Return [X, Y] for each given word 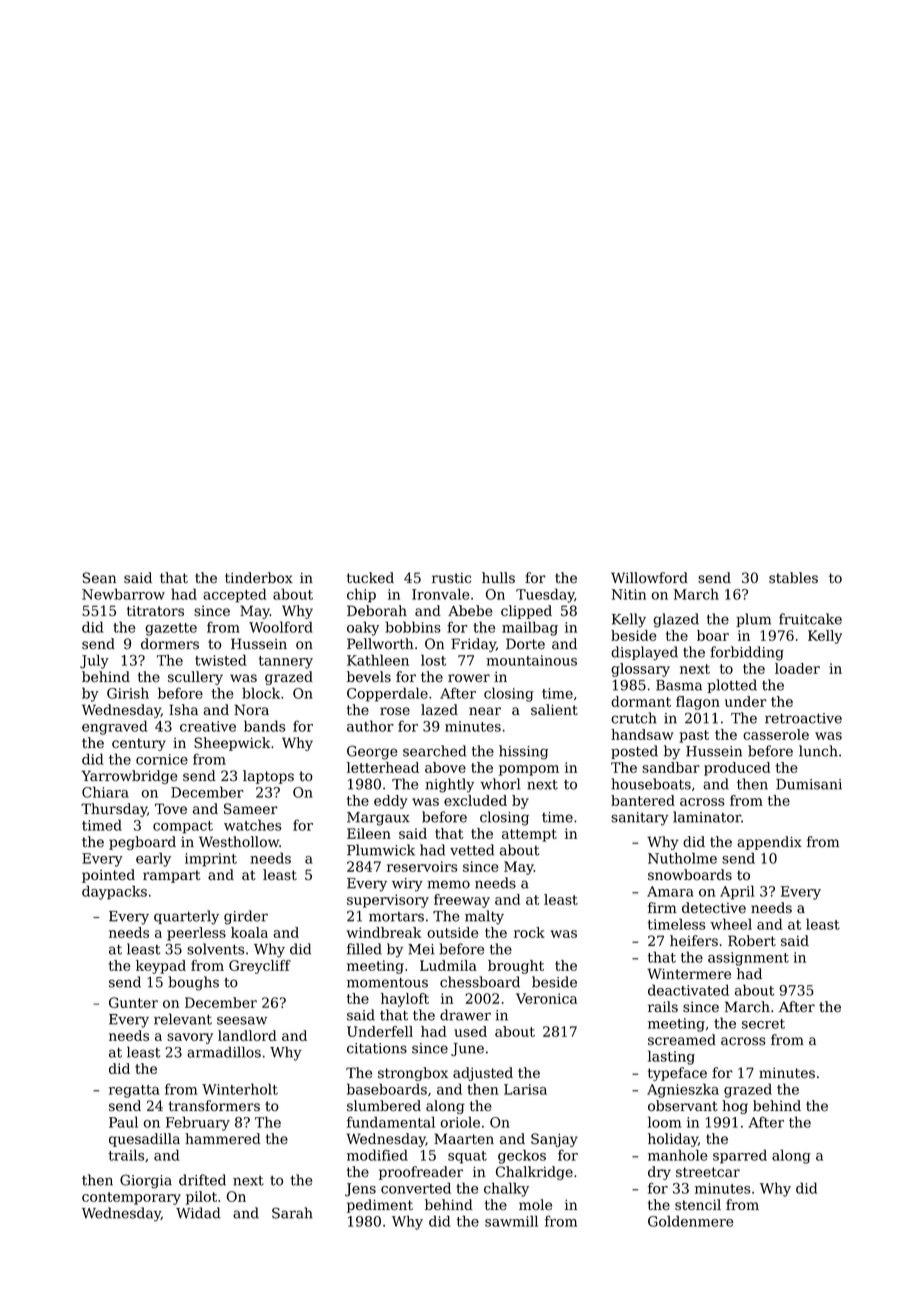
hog [735, 1107]
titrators [155, 611]
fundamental [391, 1122]
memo [448, 884]
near [485, 711]
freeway [462, 901]
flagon [698, 703]
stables [793, 578]
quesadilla [144, 1140]
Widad [198, 1213]
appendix [769, 843]
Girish [128, 693]
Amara [670, 891]
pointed [108, 876]
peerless [196, 934]
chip [361, 595]
